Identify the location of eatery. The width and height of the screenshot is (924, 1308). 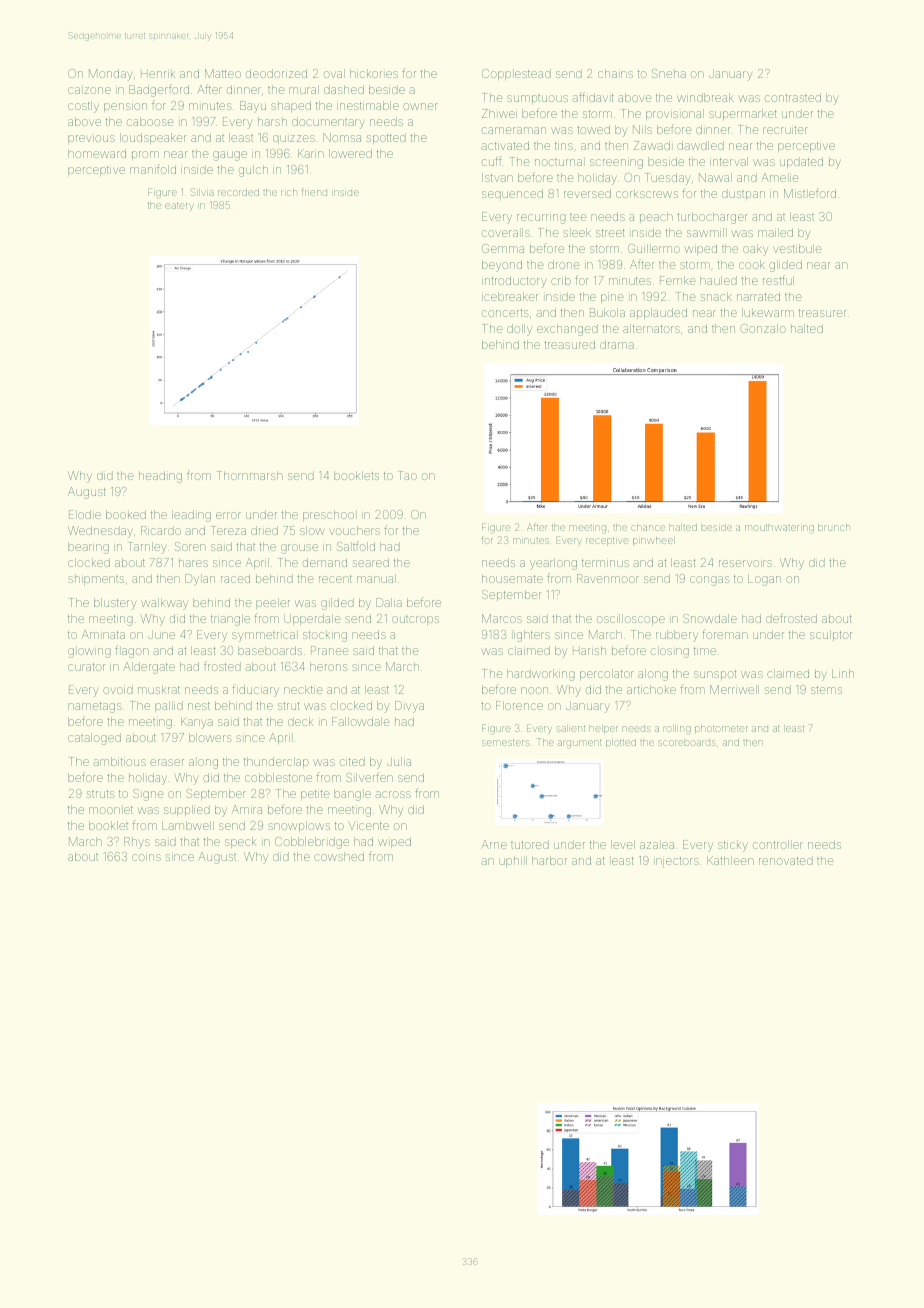
(179, 206).
